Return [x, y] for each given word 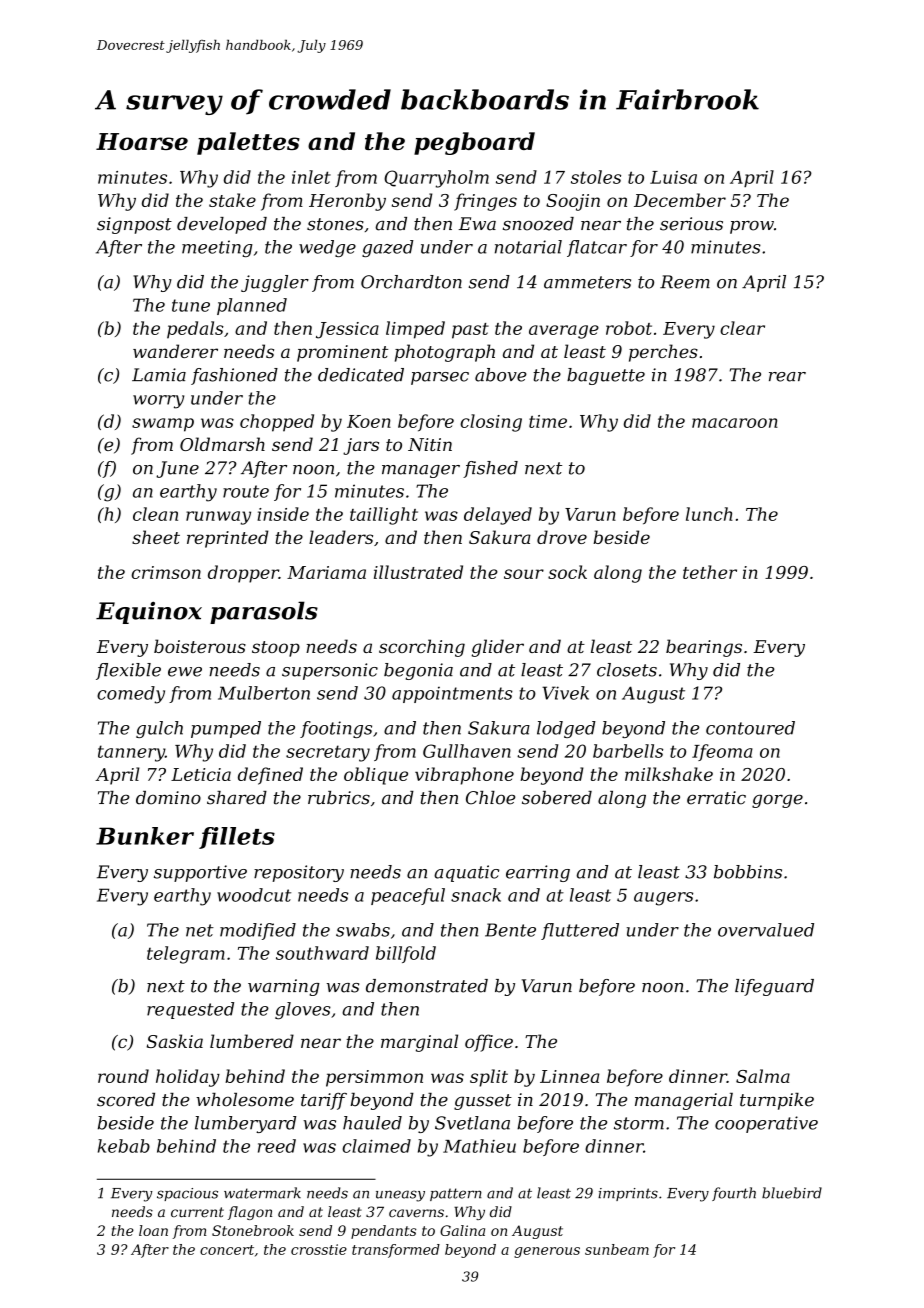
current [197, 1212]
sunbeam [617, 1249]
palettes [248, 143]
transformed [396, 1251]
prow [752, 227]
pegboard [474, 143]
